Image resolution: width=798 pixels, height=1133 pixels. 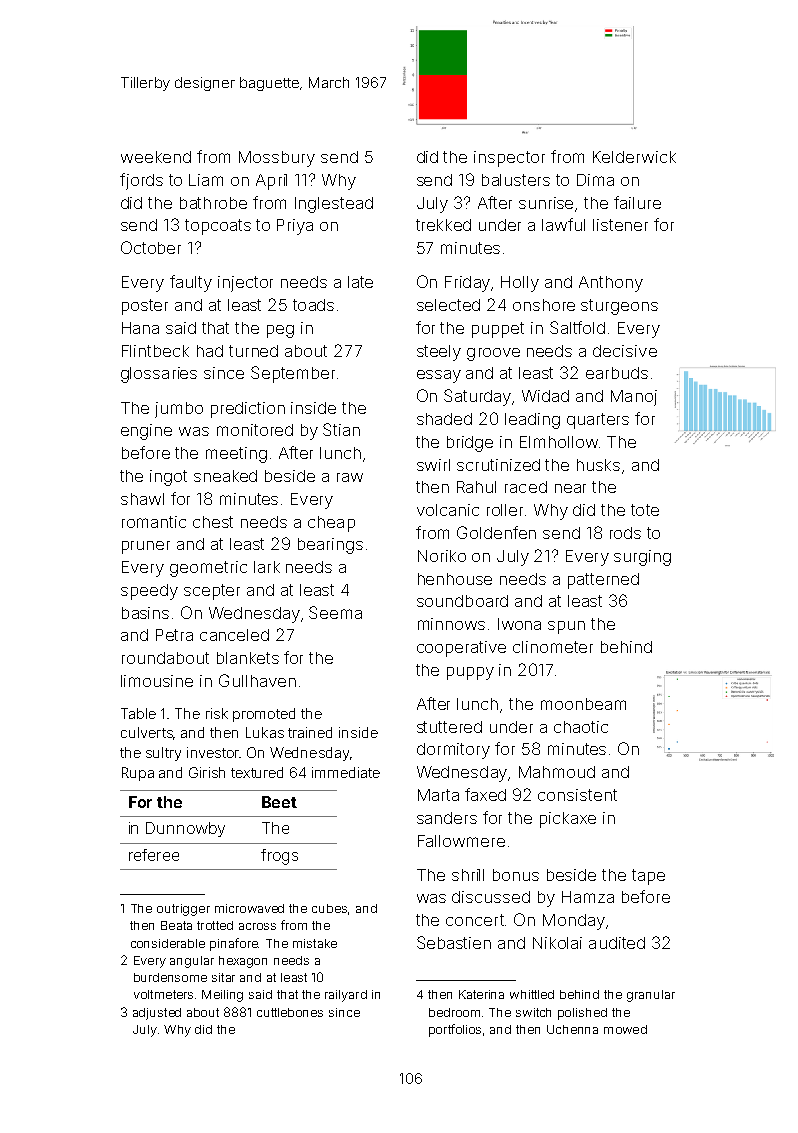 What do you see at coordinates (625, 1029) in the image?
I see `mowed` at bounding box center [625, 1029].
